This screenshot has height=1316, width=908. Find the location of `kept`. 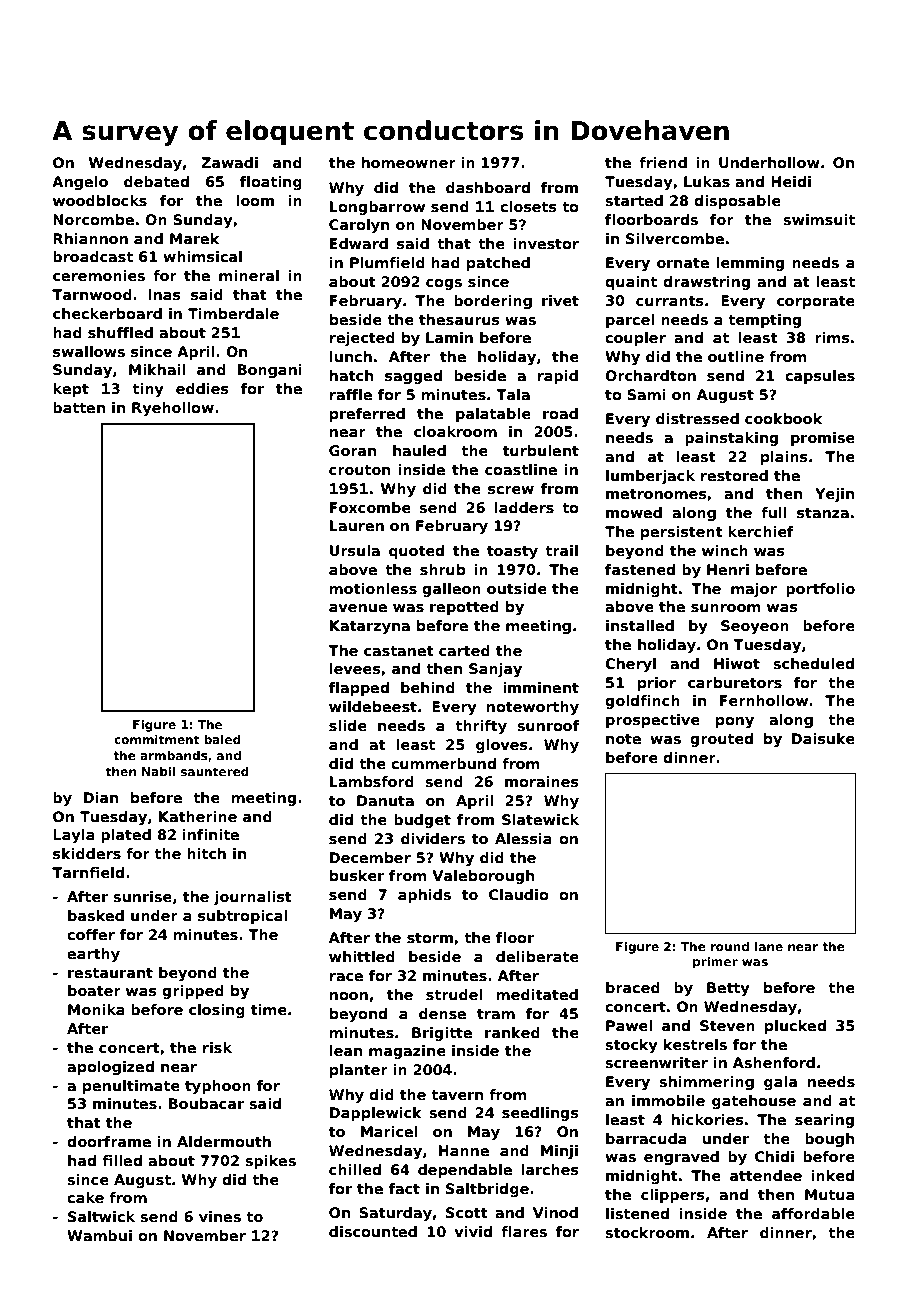

kept is located at coordinates (71, 390).
